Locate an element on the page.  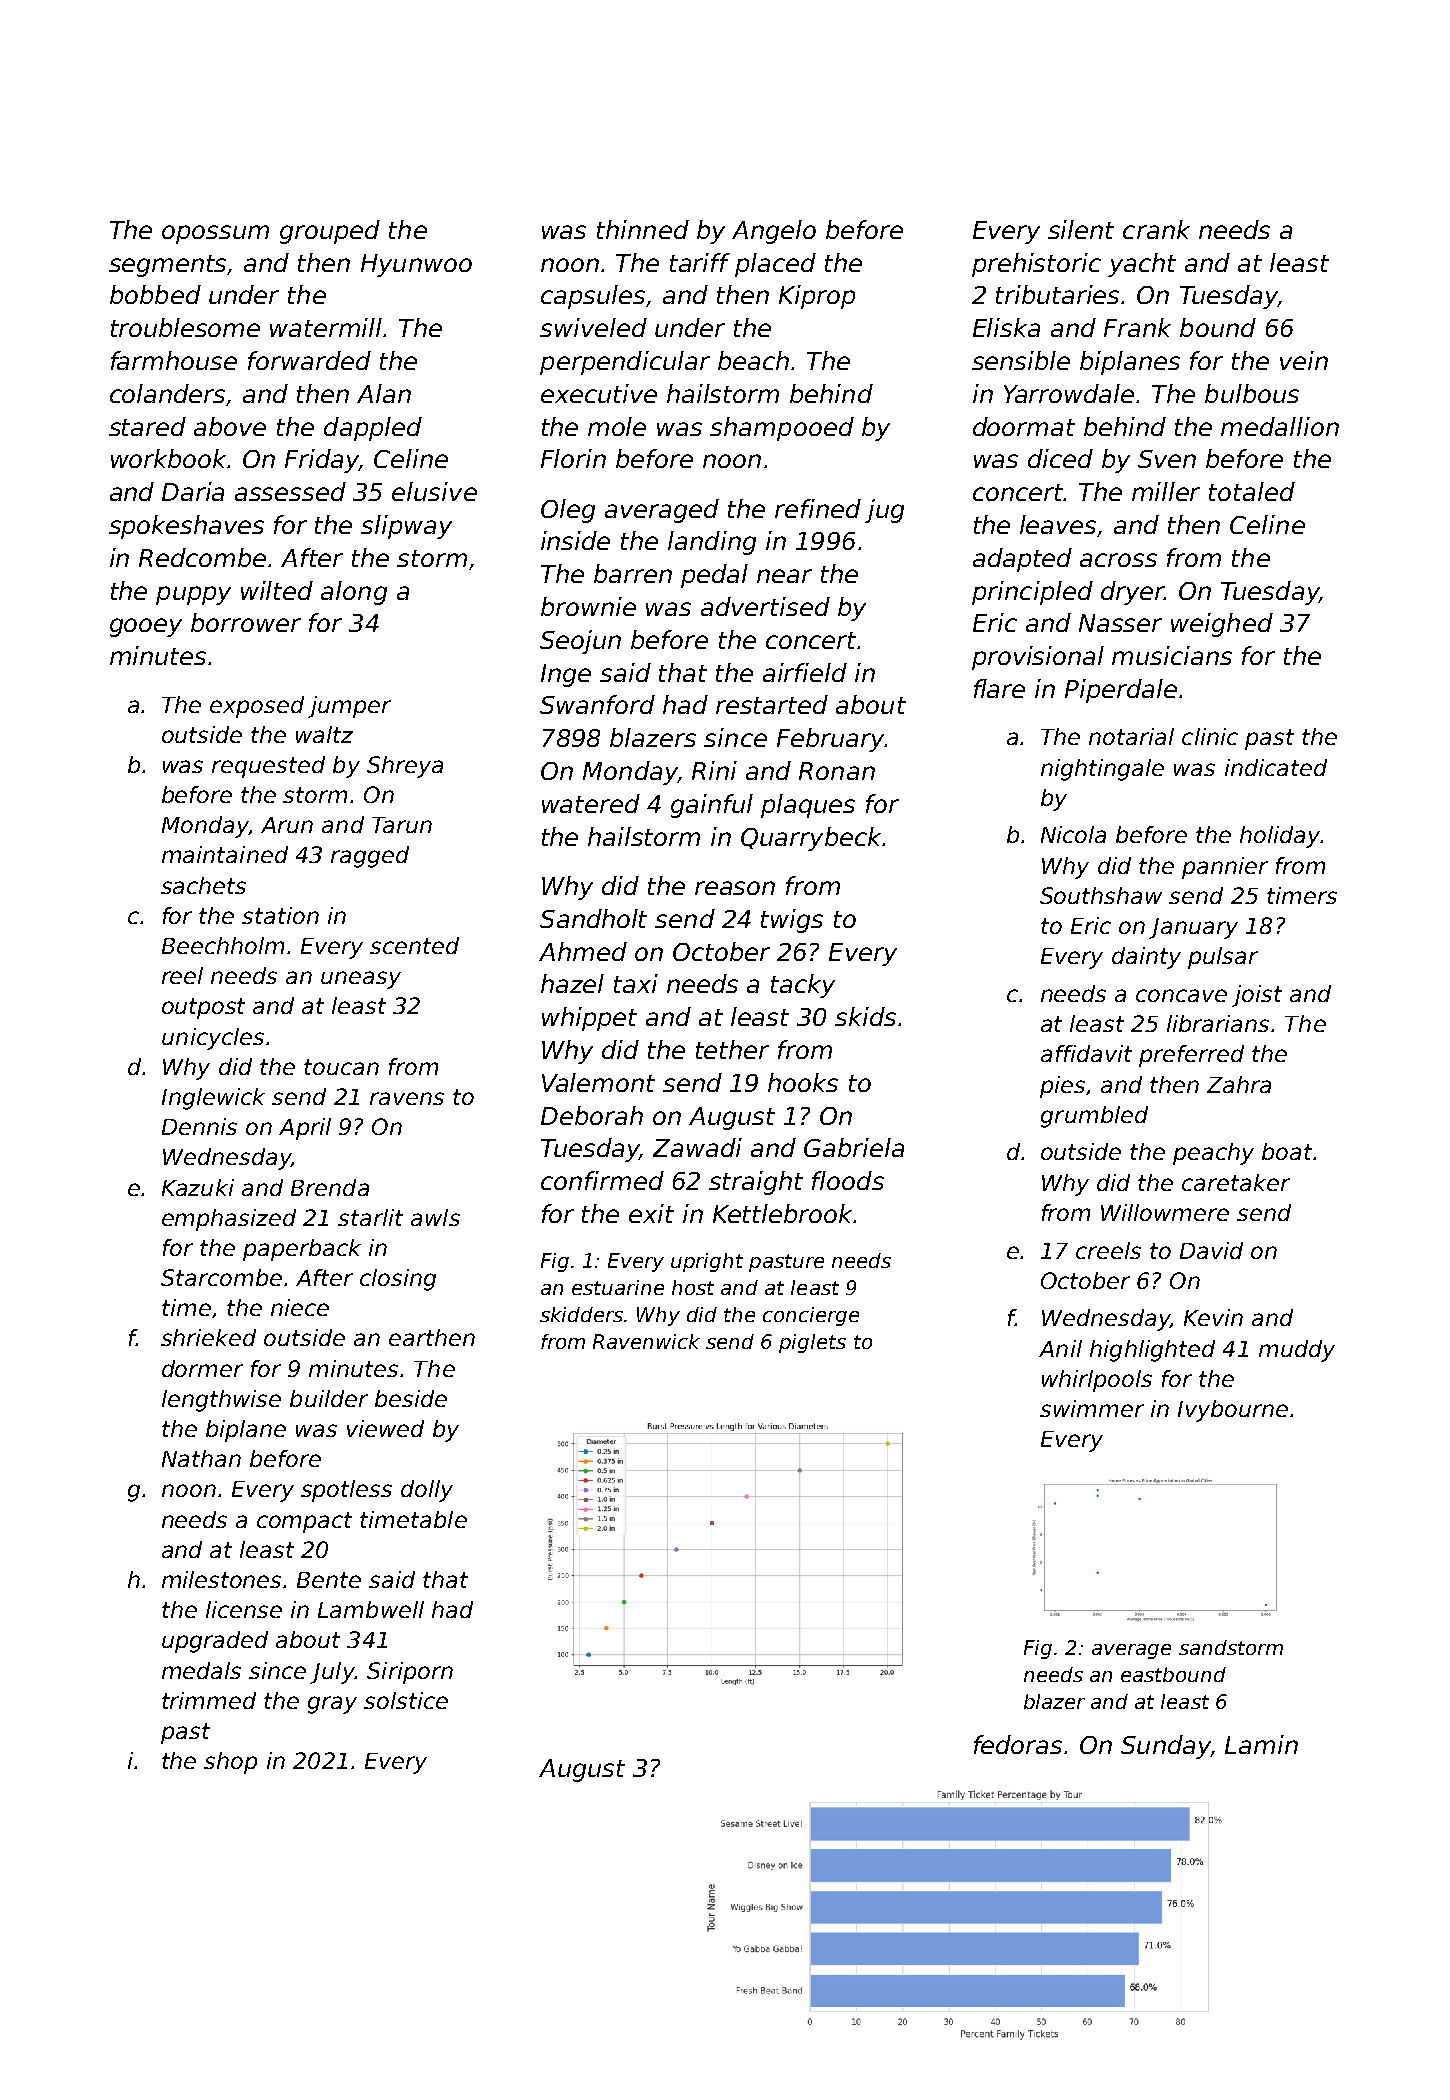
shampooed is located at coordinates (782, 429).
